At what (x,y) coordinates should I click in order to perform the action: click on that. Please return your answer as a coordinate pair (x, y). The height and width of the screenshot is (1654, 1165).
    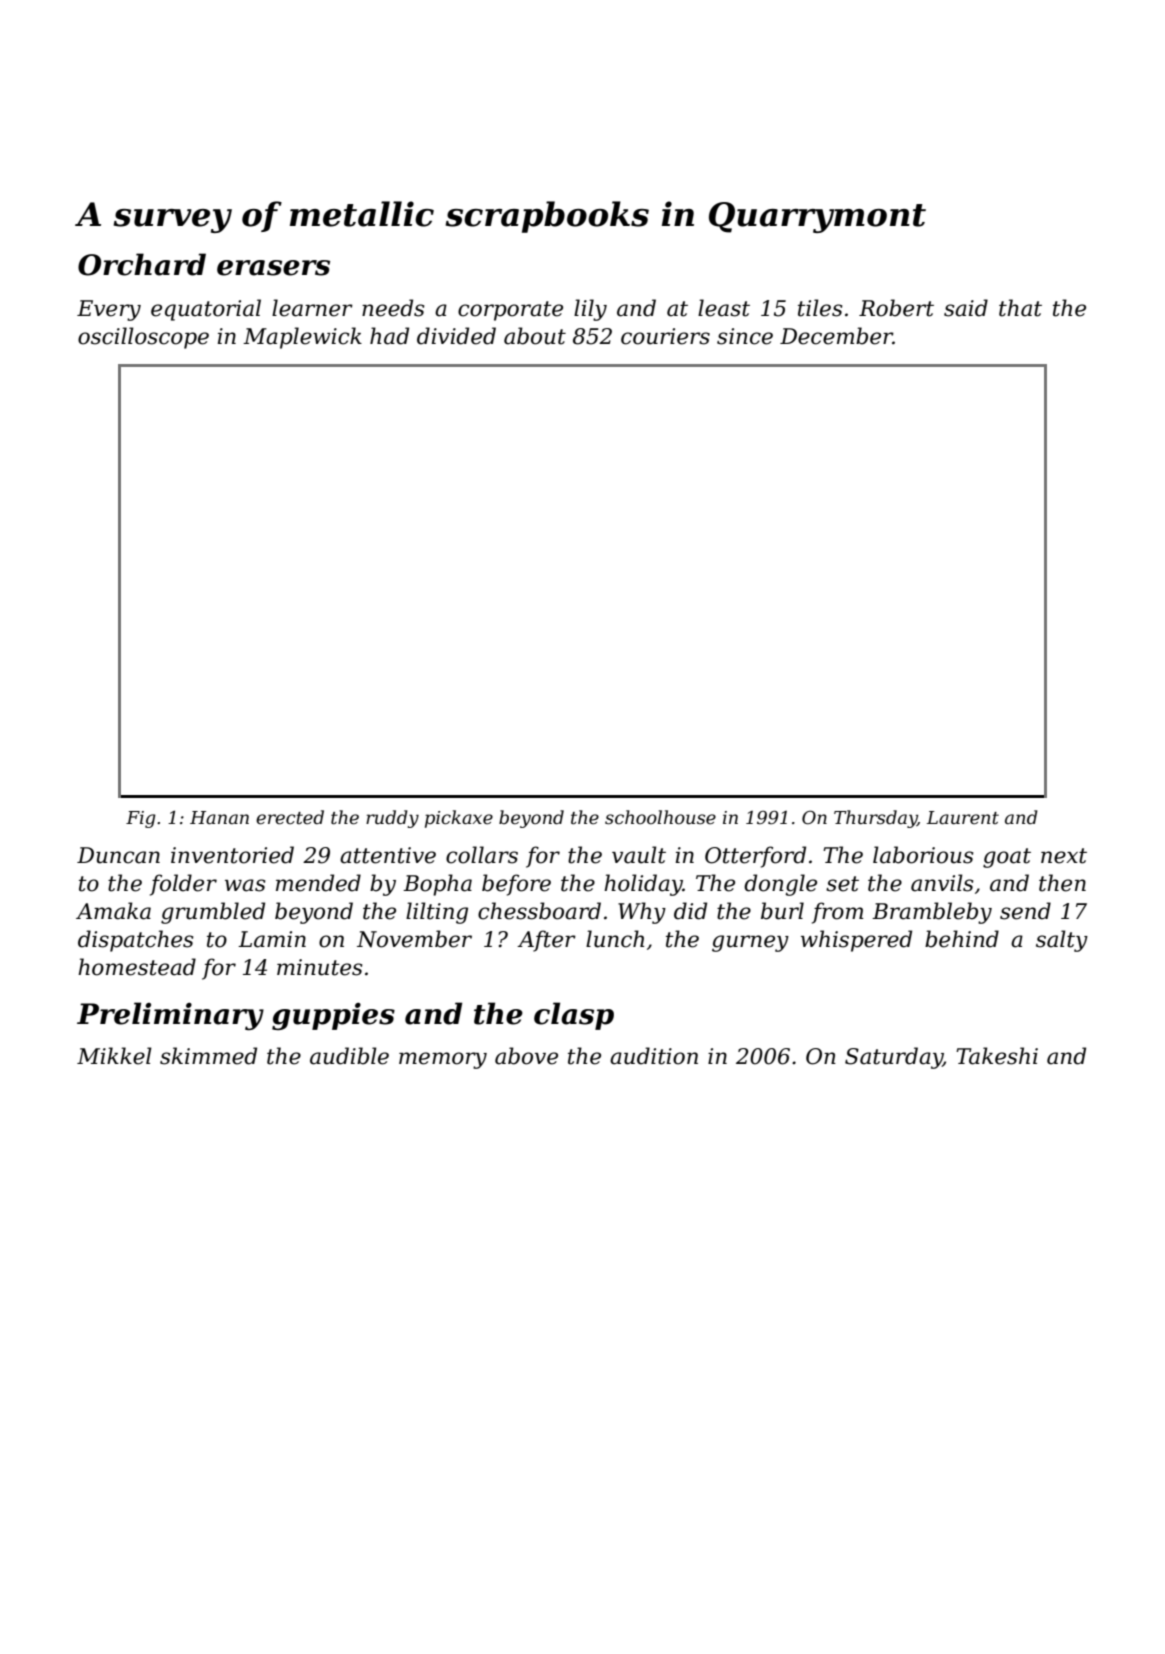
    Looking at the image, I should click on (1020, 308).
